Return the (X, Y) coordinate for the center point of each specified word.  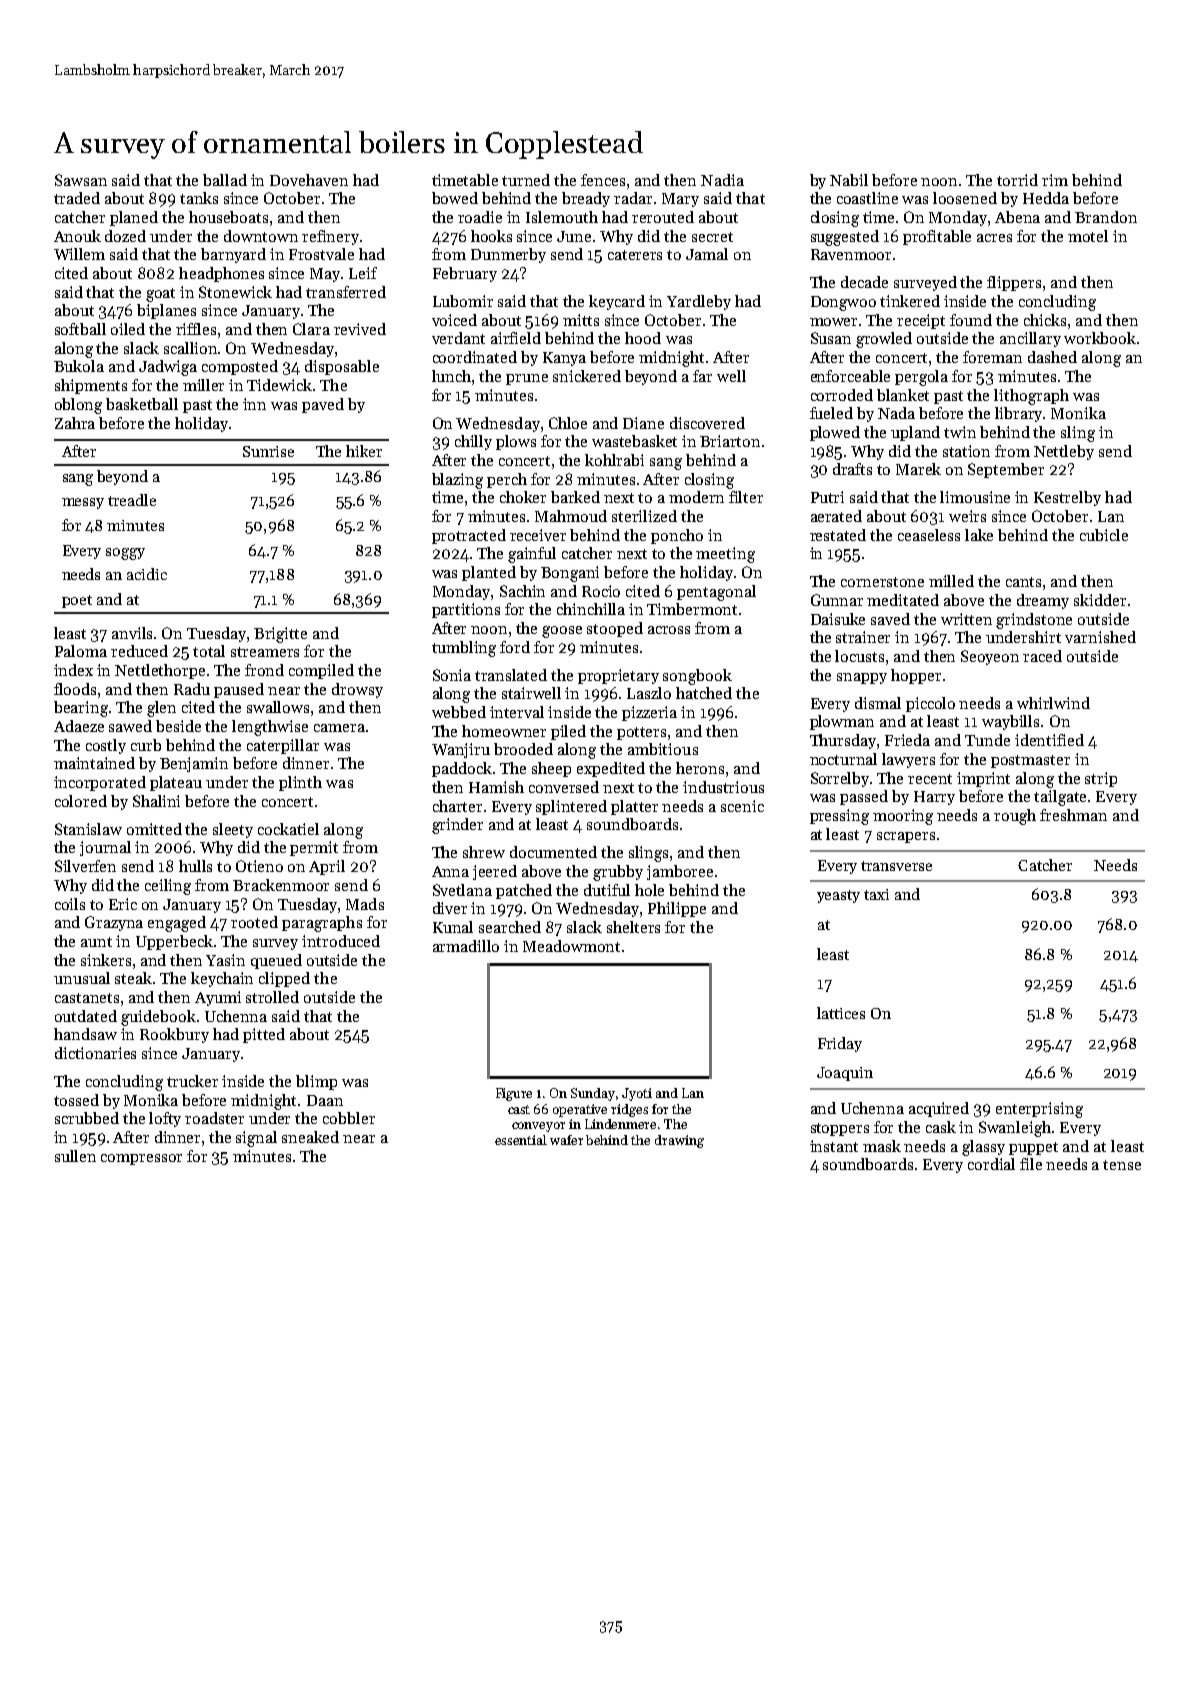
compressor (141, 1159)
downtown (261, 236)
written (966, 619)
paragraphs (322, 924)
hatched (704, 693)
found (971, 320)
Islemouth (562, 217)
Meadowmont (571, 946)
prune (527, 379)
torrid (1017, 180)
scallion (191, 348)
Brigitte (280, 635)
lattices (841, 1013)
